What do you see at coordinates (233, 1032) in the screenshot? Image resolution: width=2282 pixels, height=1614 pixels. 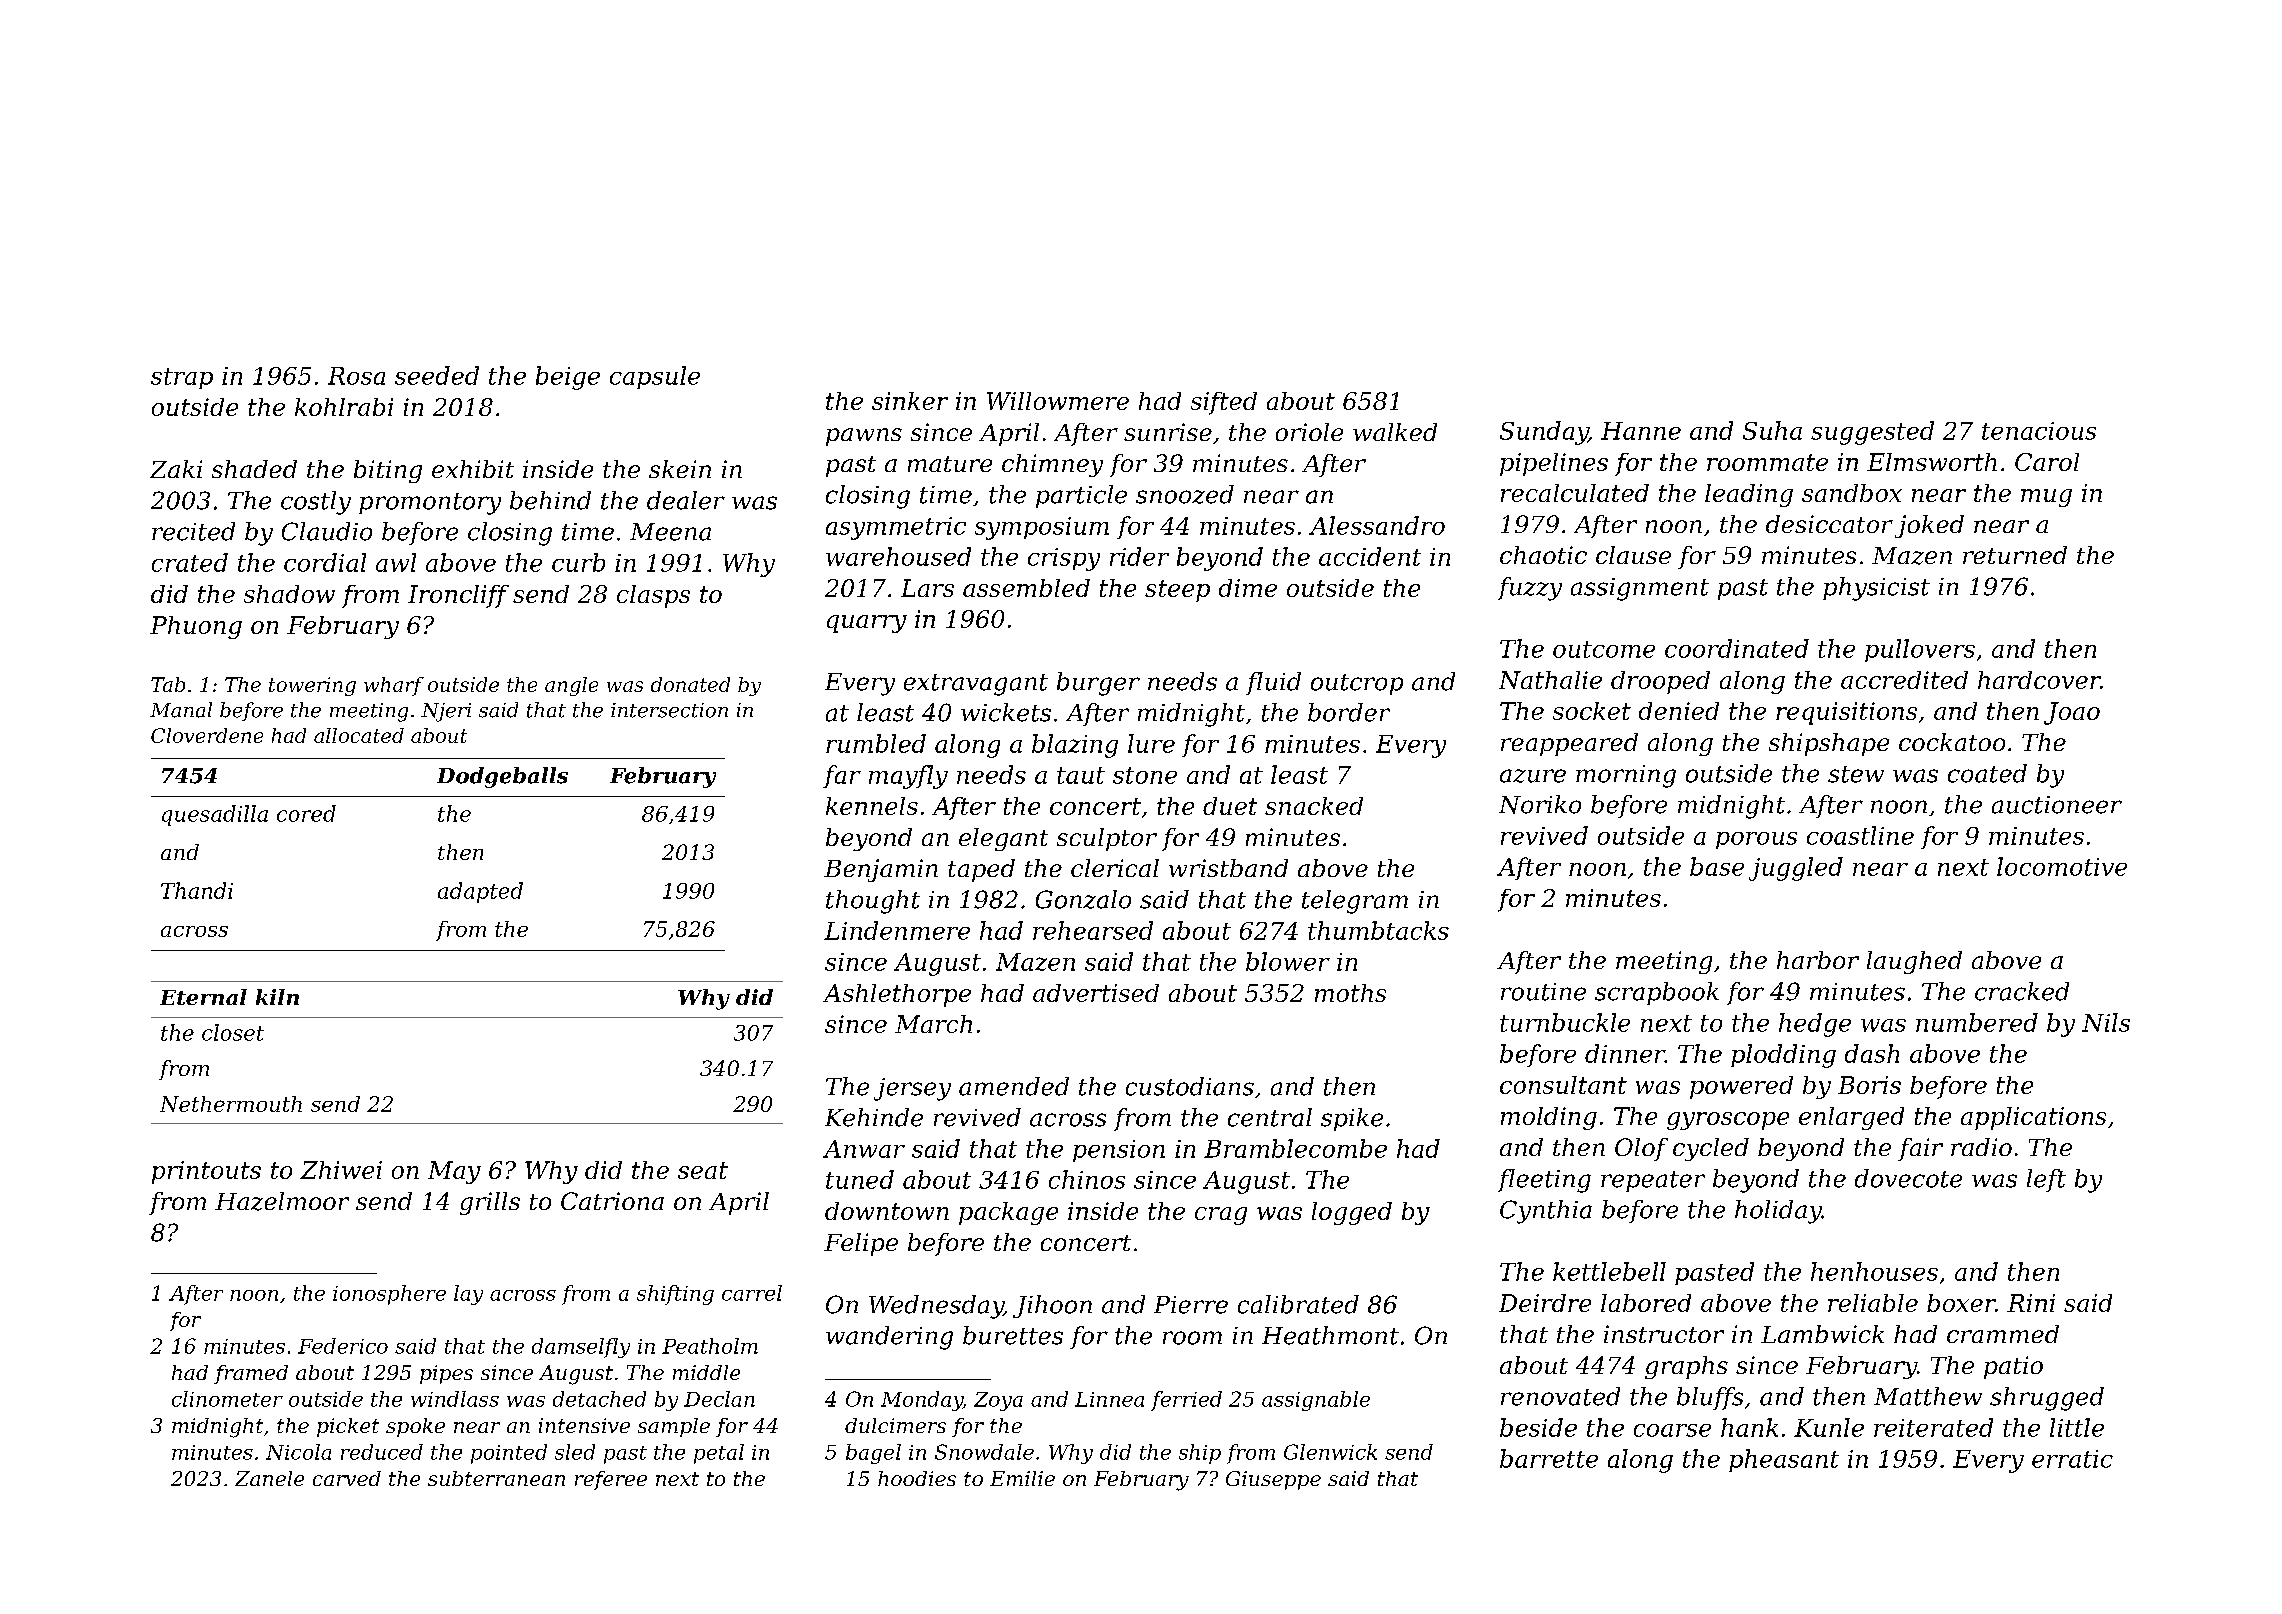 I see `closet` at bounding box center [233, 1032].
